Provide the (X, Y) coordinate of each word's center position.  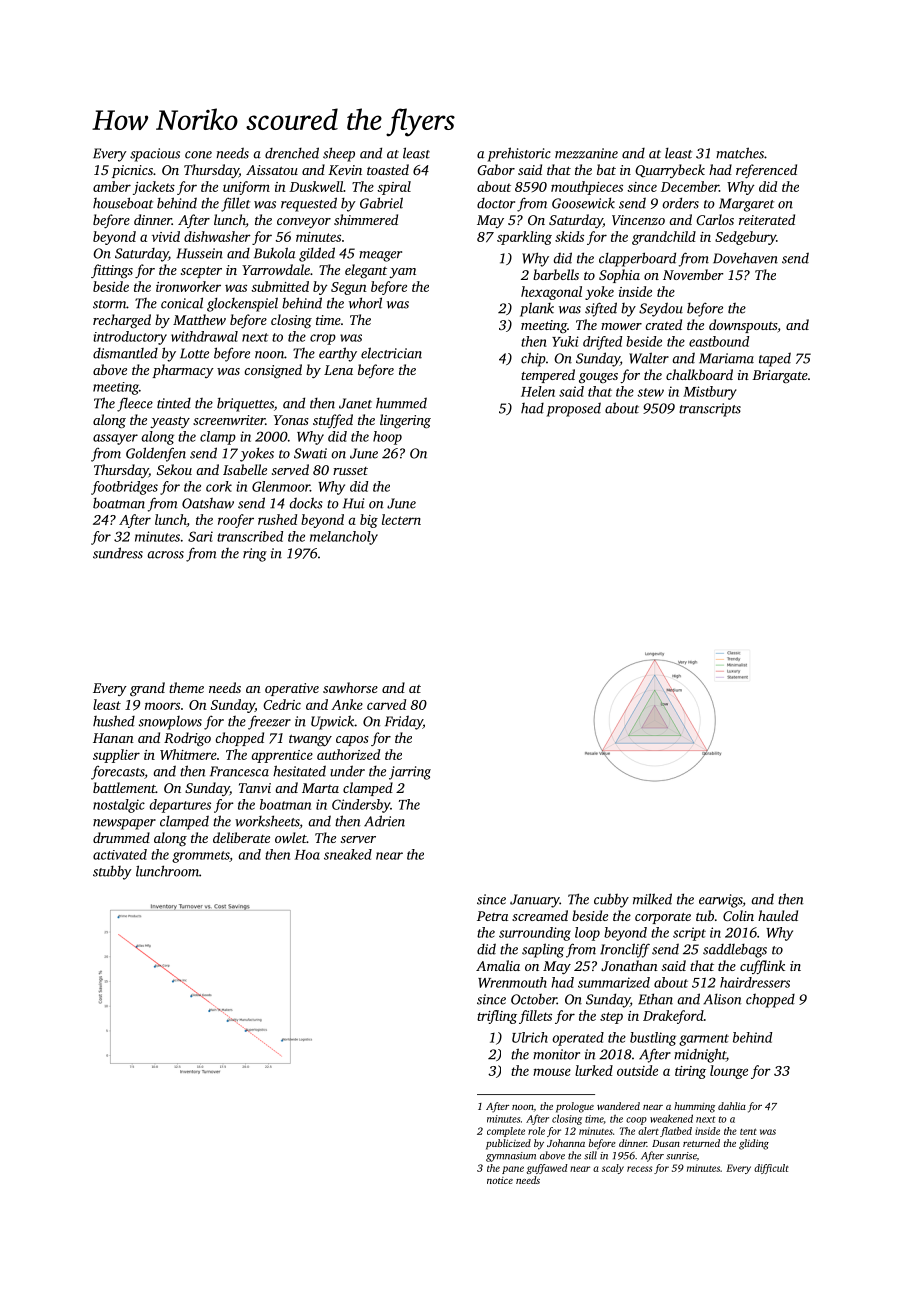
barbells (556, 274)
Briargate (780, 377)
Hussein (199, 253)
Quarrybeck (670, 171)
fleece (135, 404)
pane (513, 1170)
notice (500, 1180)
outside (637, 1070)
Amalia (498, 965)
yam (402, 273)
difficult (771, 1169)
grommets (200, 857)
